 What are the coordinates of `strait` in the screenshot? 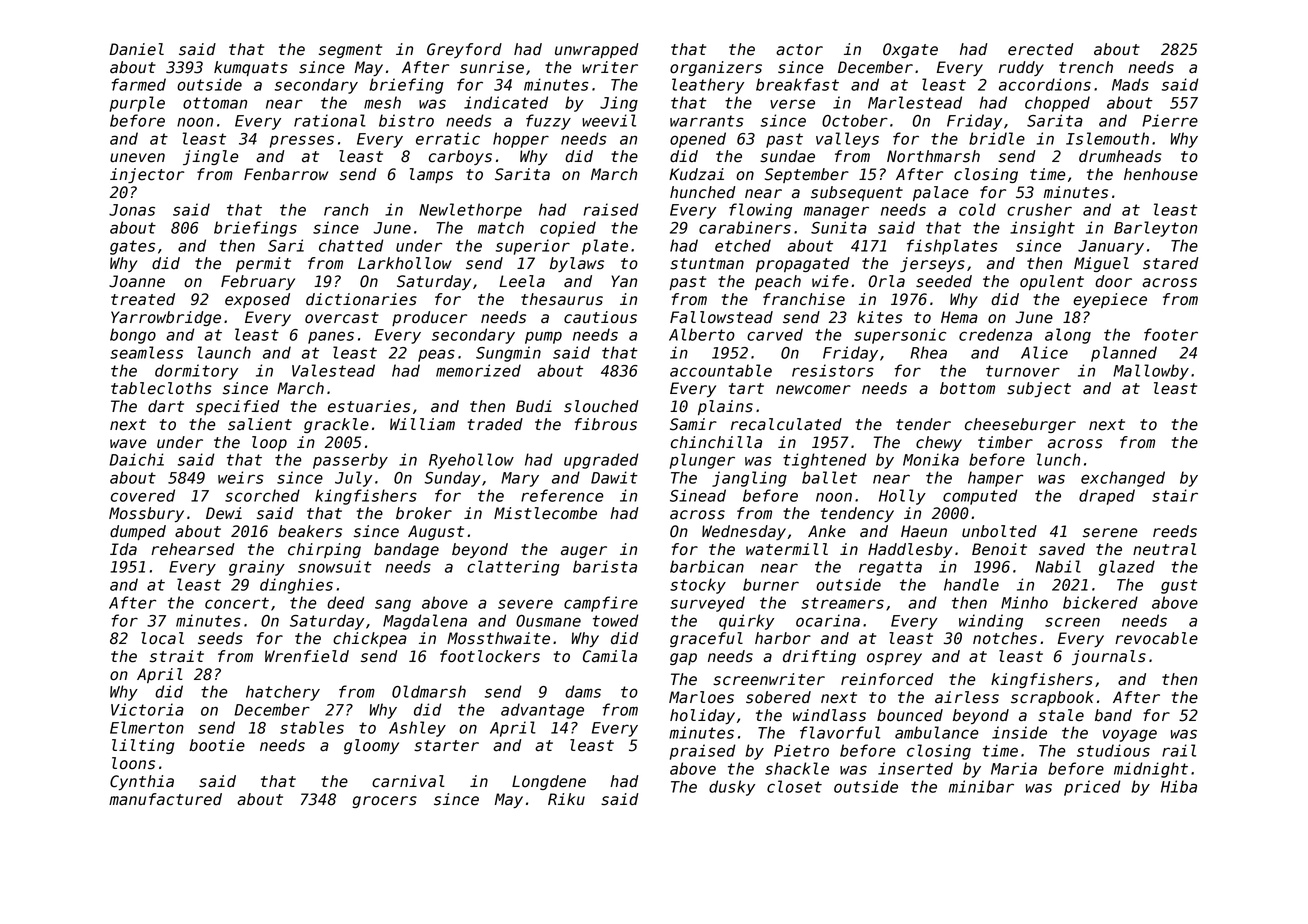 It's located at (177, 656).
